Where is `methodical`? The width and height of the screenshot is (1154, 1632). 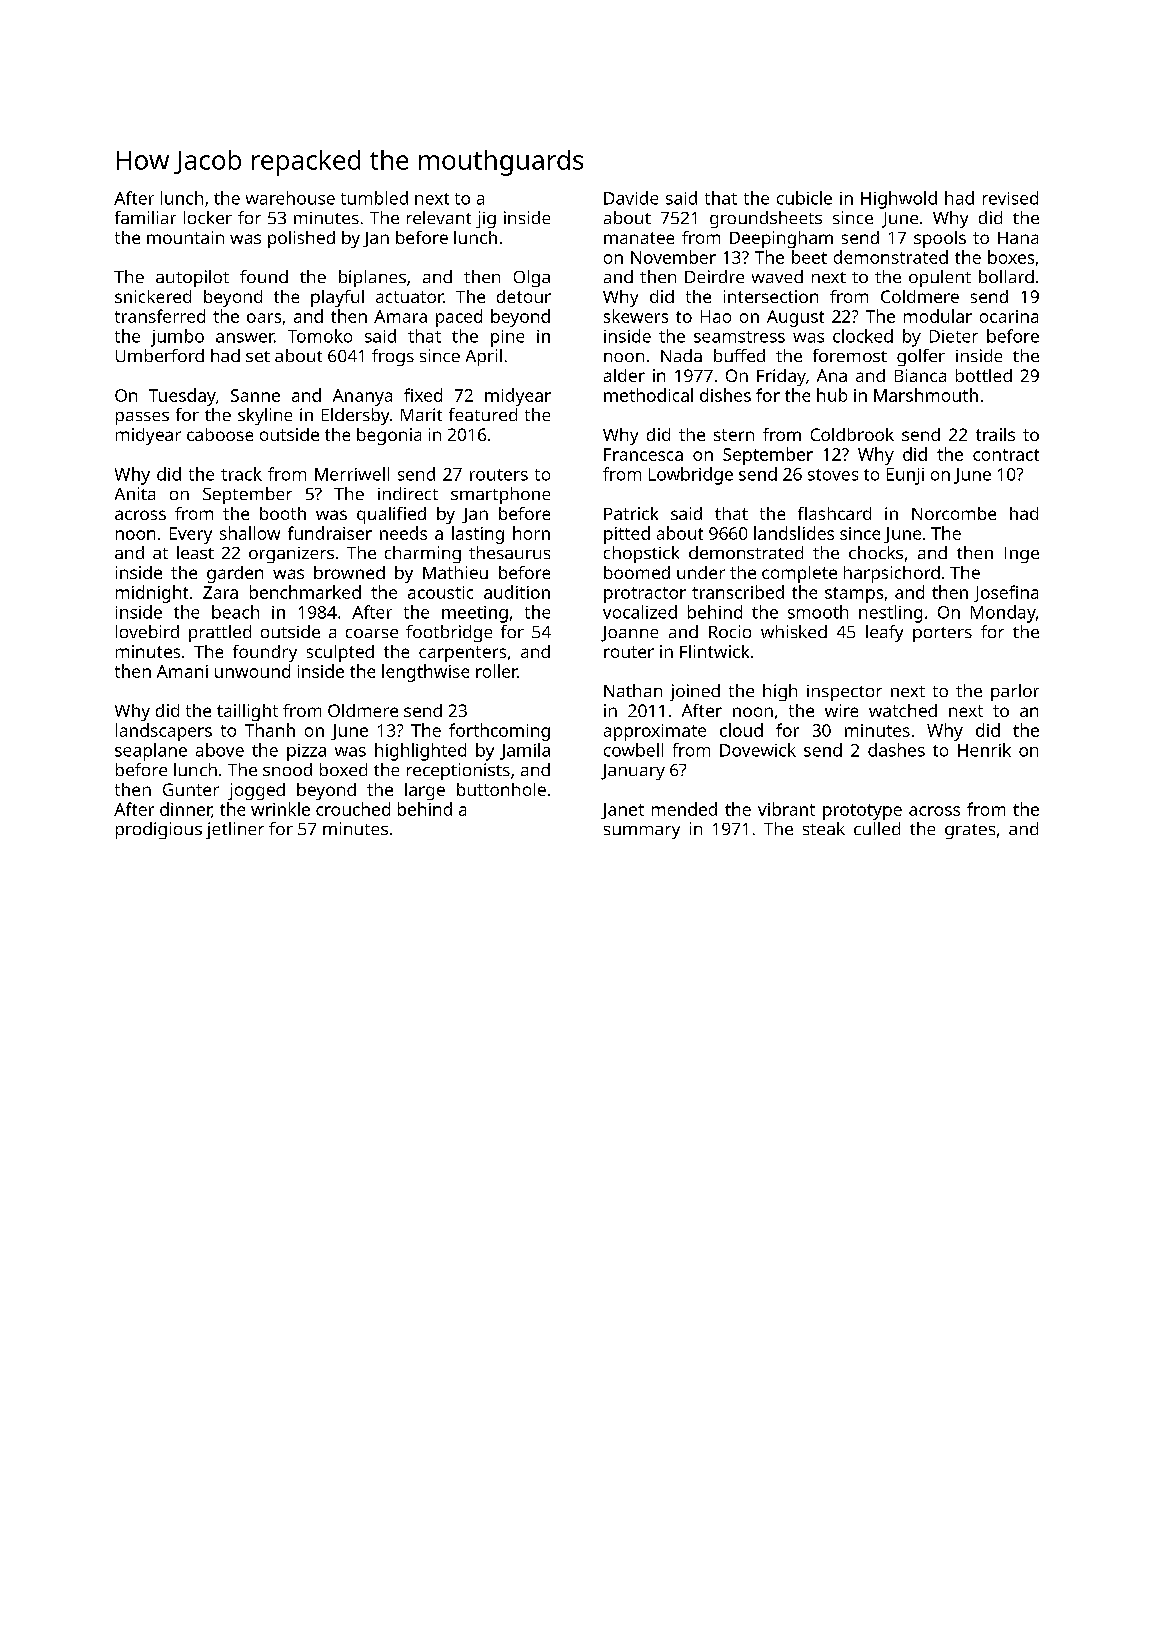 methodical is located at coordinates (648, 395).
